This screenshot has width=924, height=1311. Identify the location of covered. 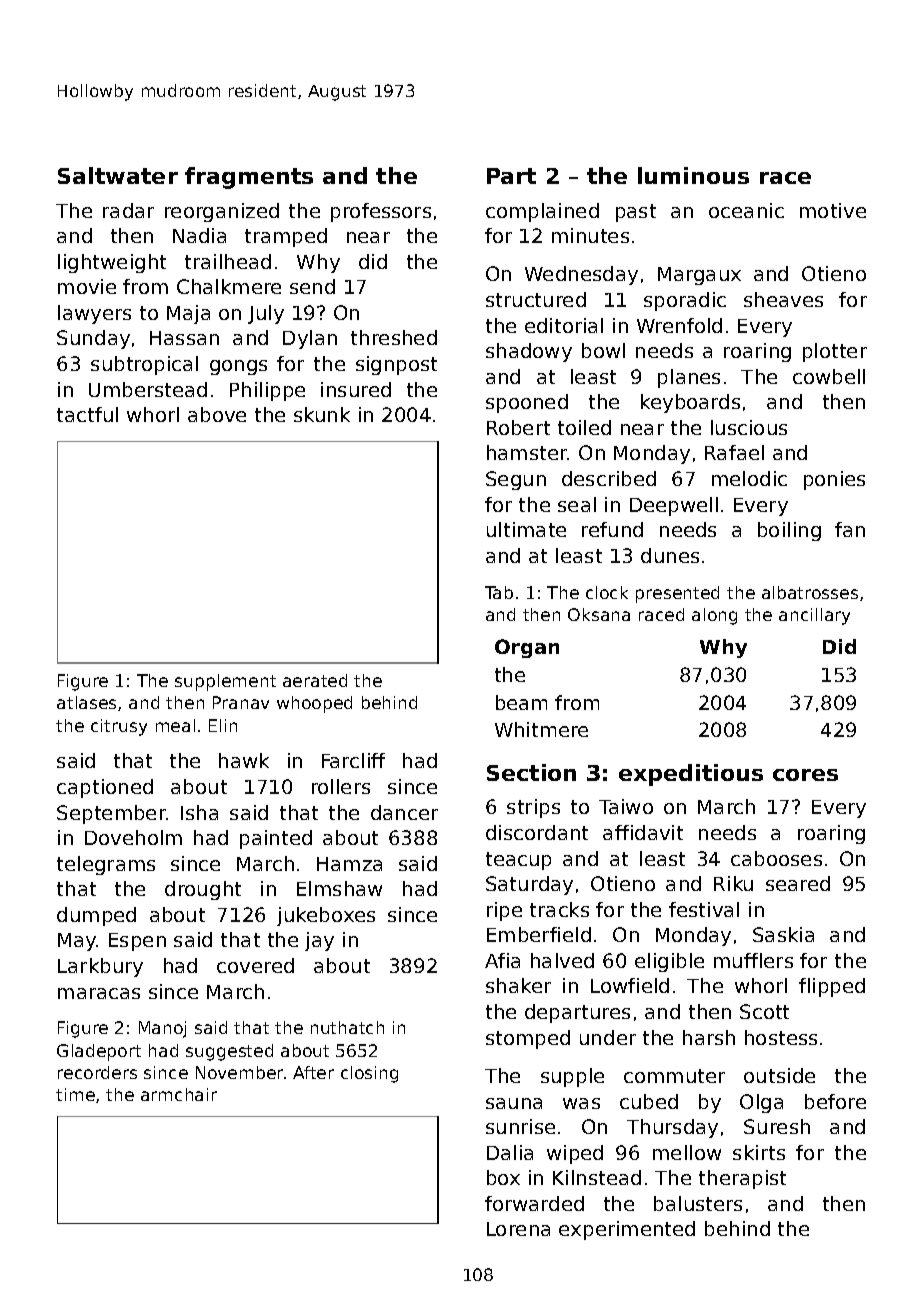
(255, 965).
